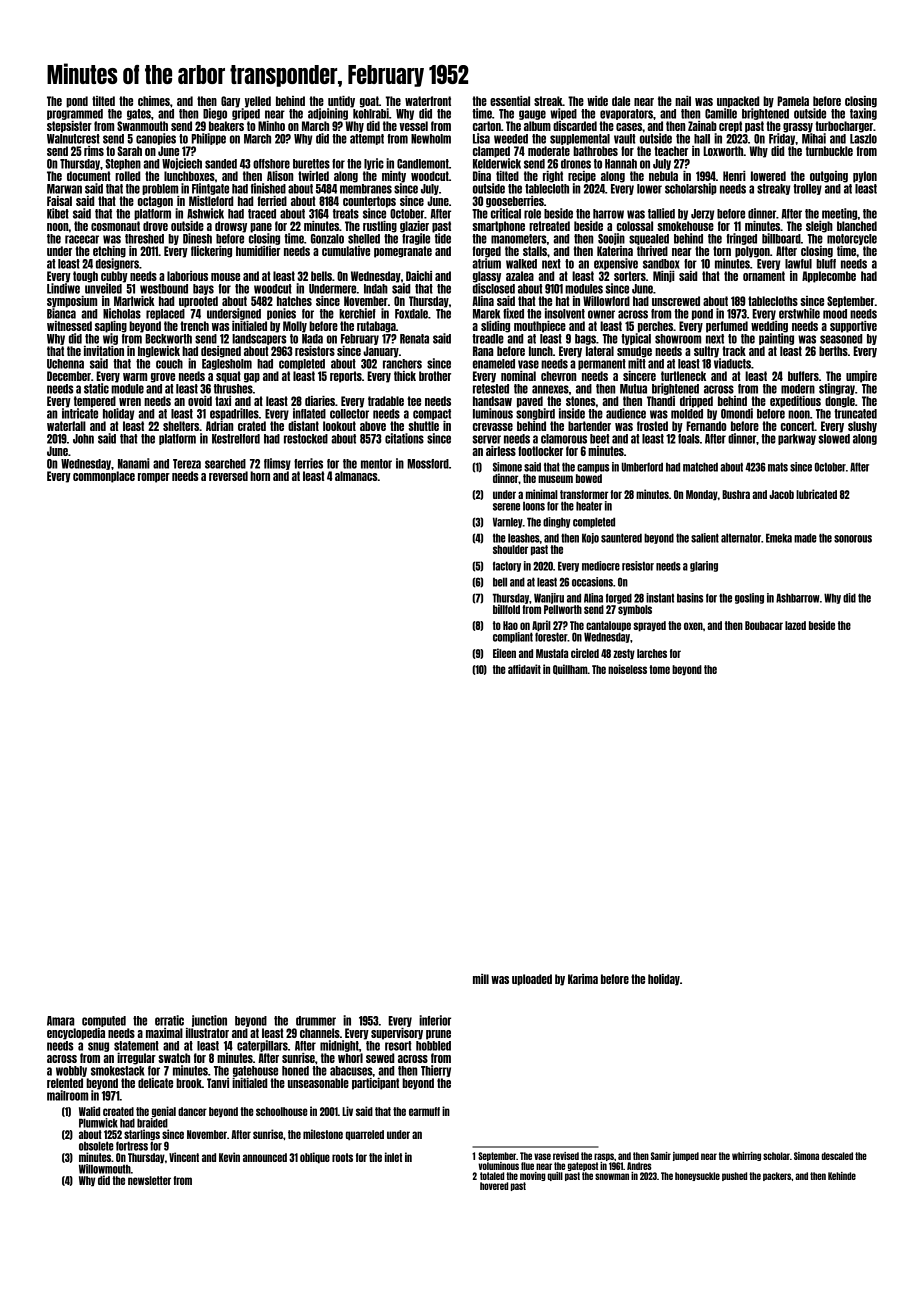 Image resolution: width=924 pixels, height=1308 pixels. What do you see at coordinates (612, 1176) in the screenshot?
I see `snowman` at bounding box center [612, 1176].
